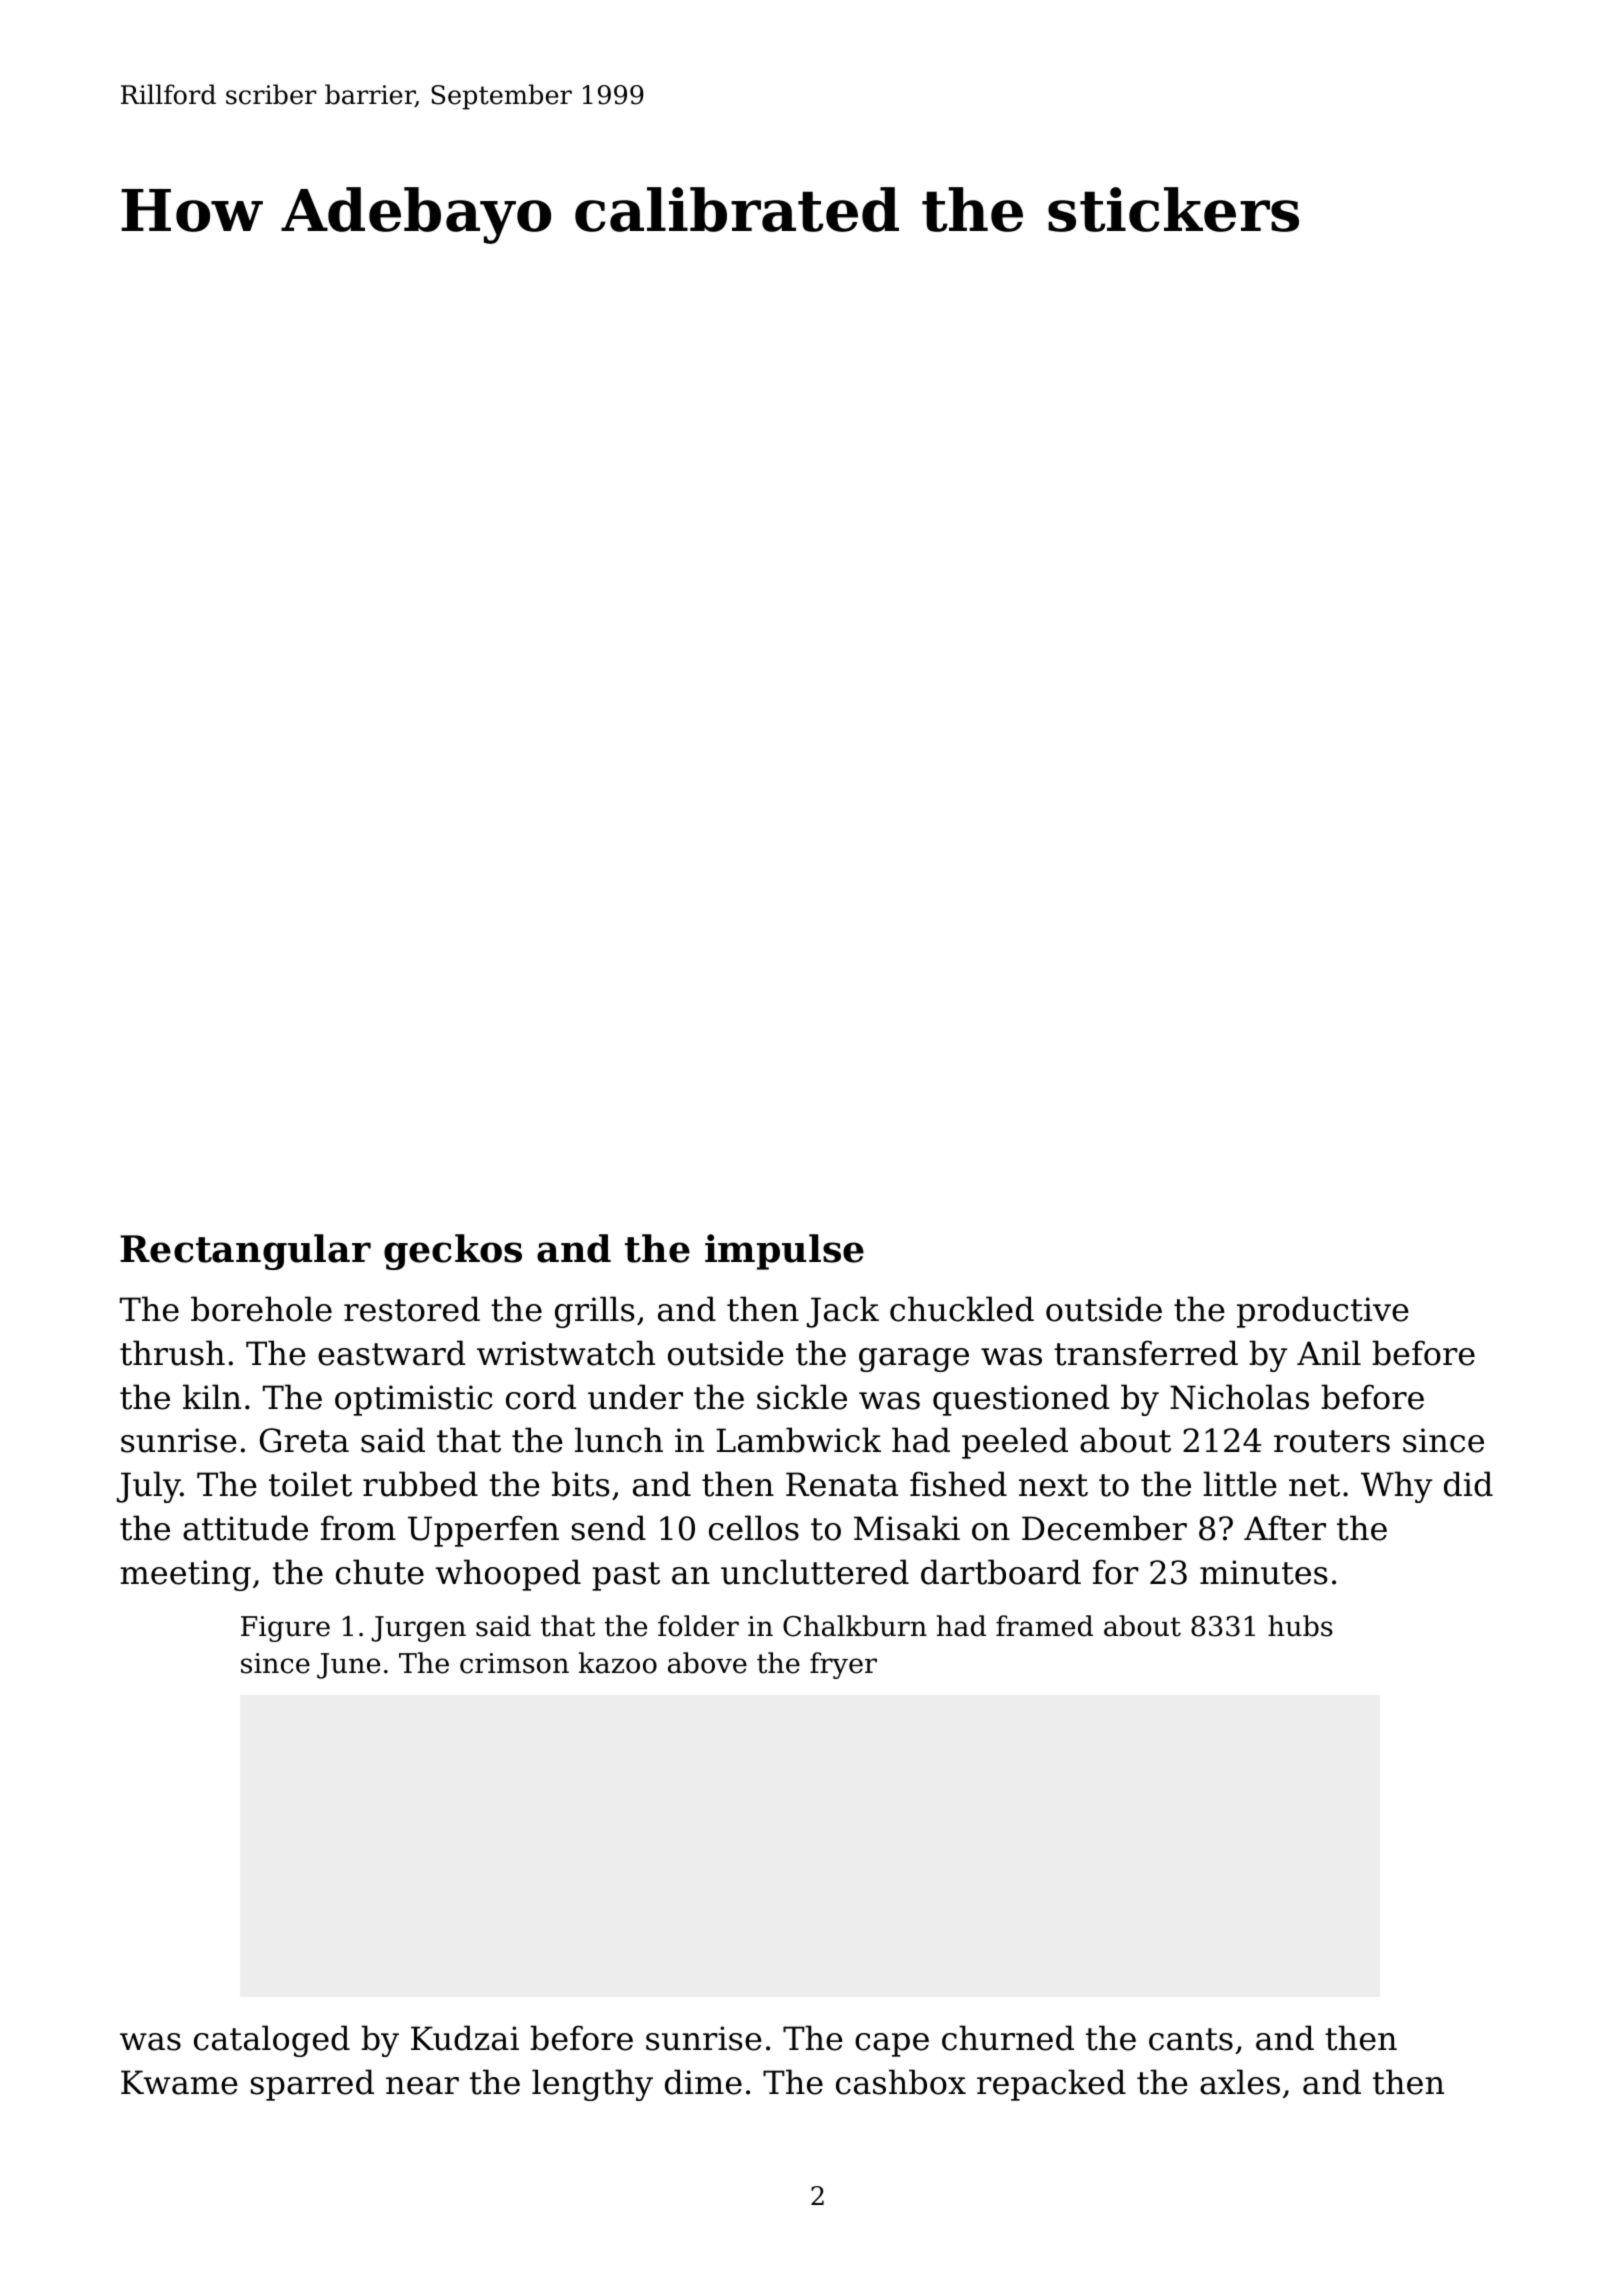  Describe the element at coordinates (1240, 1484) in the screenshot. I see `little` at that location.
